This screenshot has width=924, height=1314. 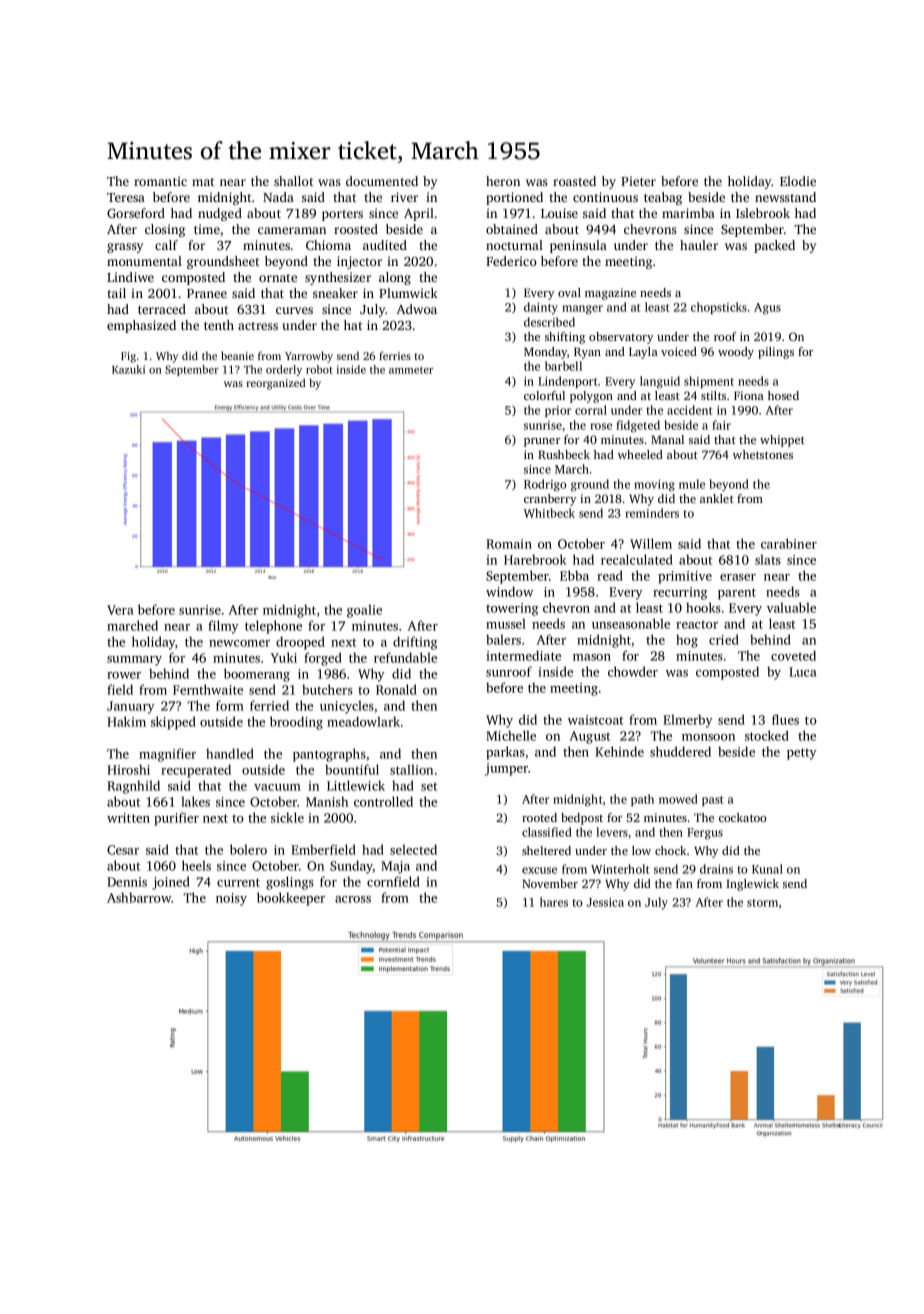 What do you see at coordinates (160, 181) in the screenshot?
I see `romantic` at bounding box center [160, 181].
